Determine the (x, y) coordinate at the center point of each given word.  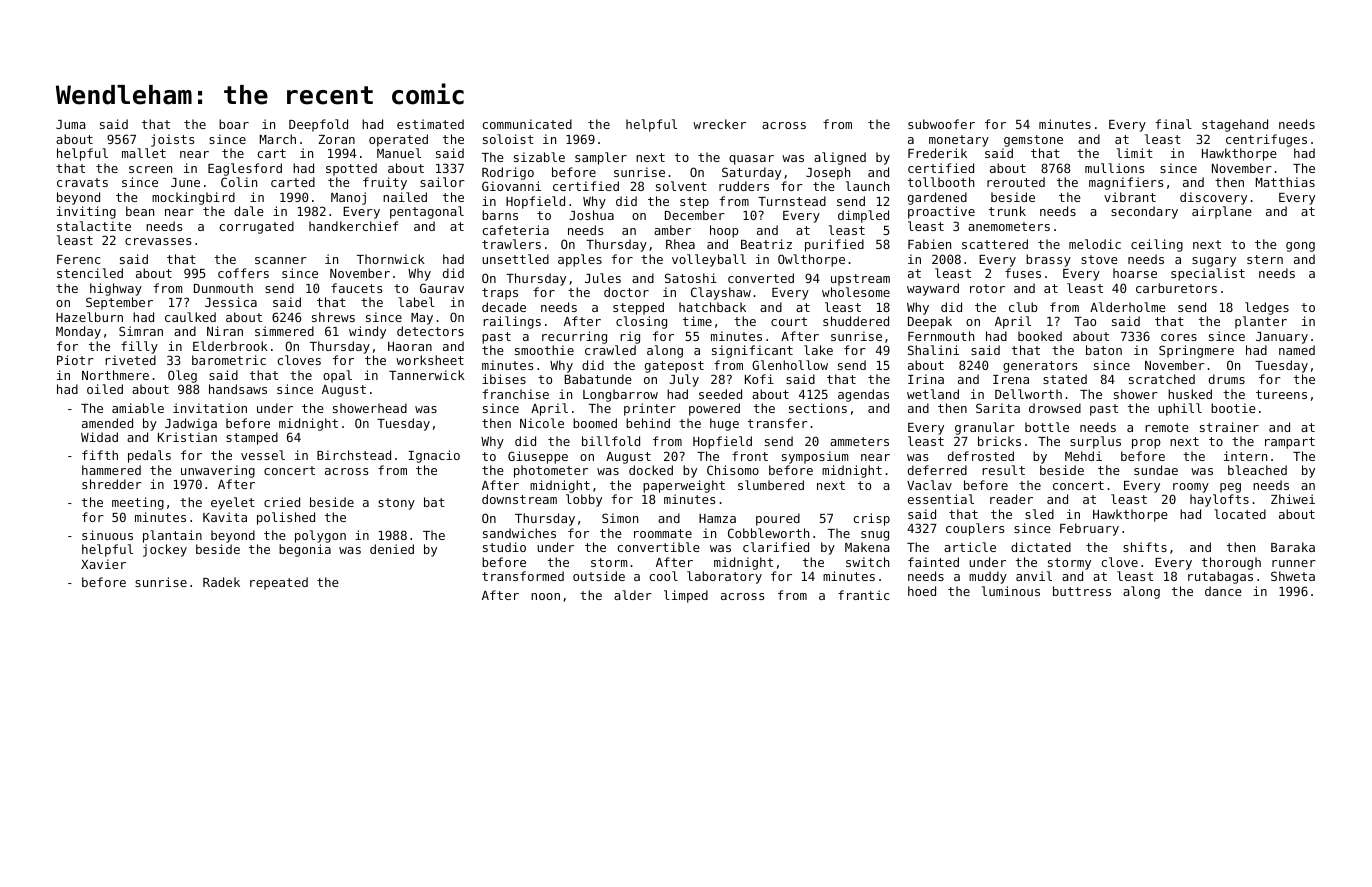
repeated (279, 583)
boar (234, 124)
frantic (863, 595)
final (1173, 124)
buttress (1082, 591)
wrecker (719, 124)
